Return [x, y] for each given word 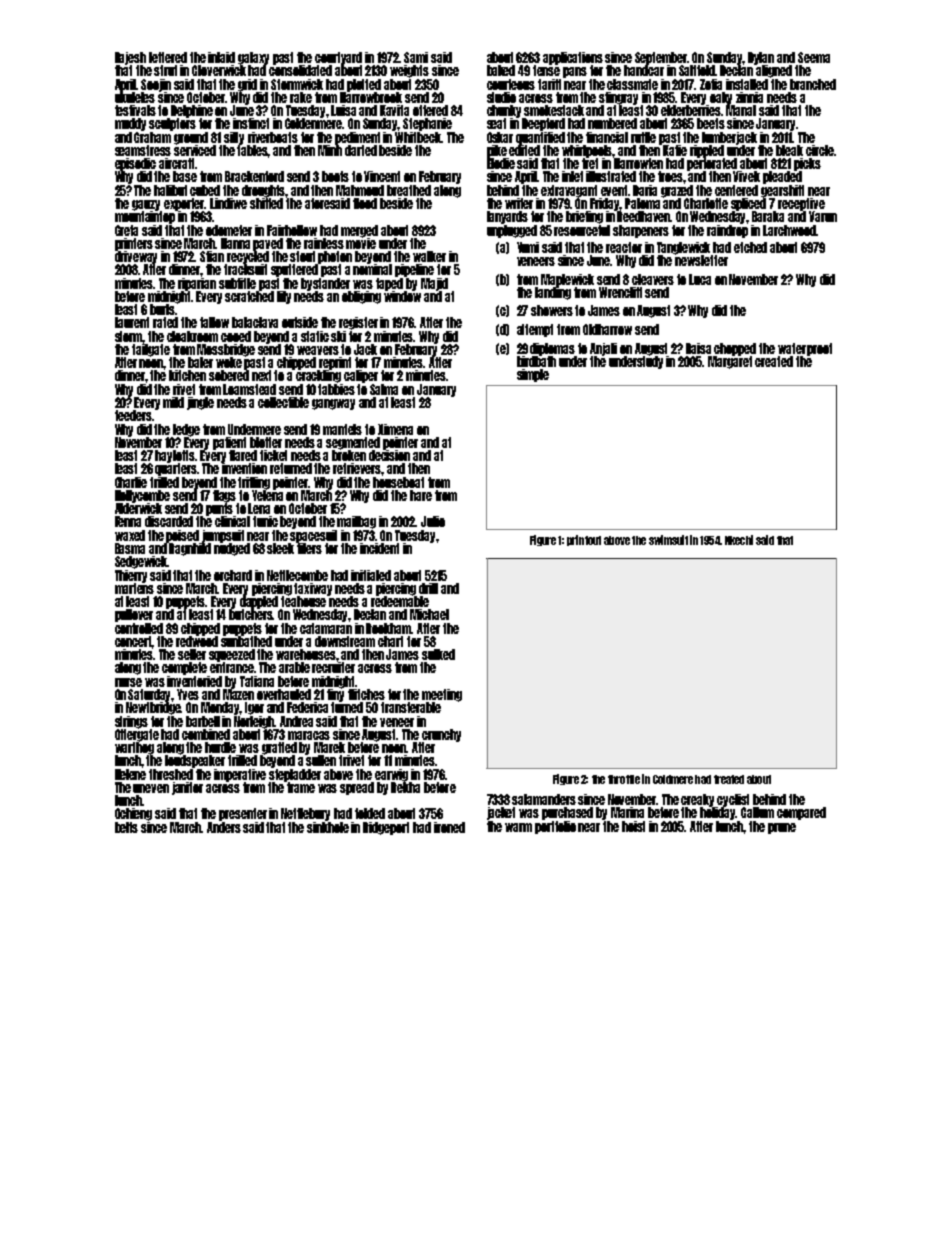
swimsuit [668, 540]
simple [533, 375]
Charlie [131, 482]
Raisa [698, 348]
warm [518, 827]
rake [301, 97]
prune [782, 828]
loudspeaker [195, 761]
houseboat [398, 482]
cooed [236, 336]
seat [496, 123]
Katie [675, 150]
